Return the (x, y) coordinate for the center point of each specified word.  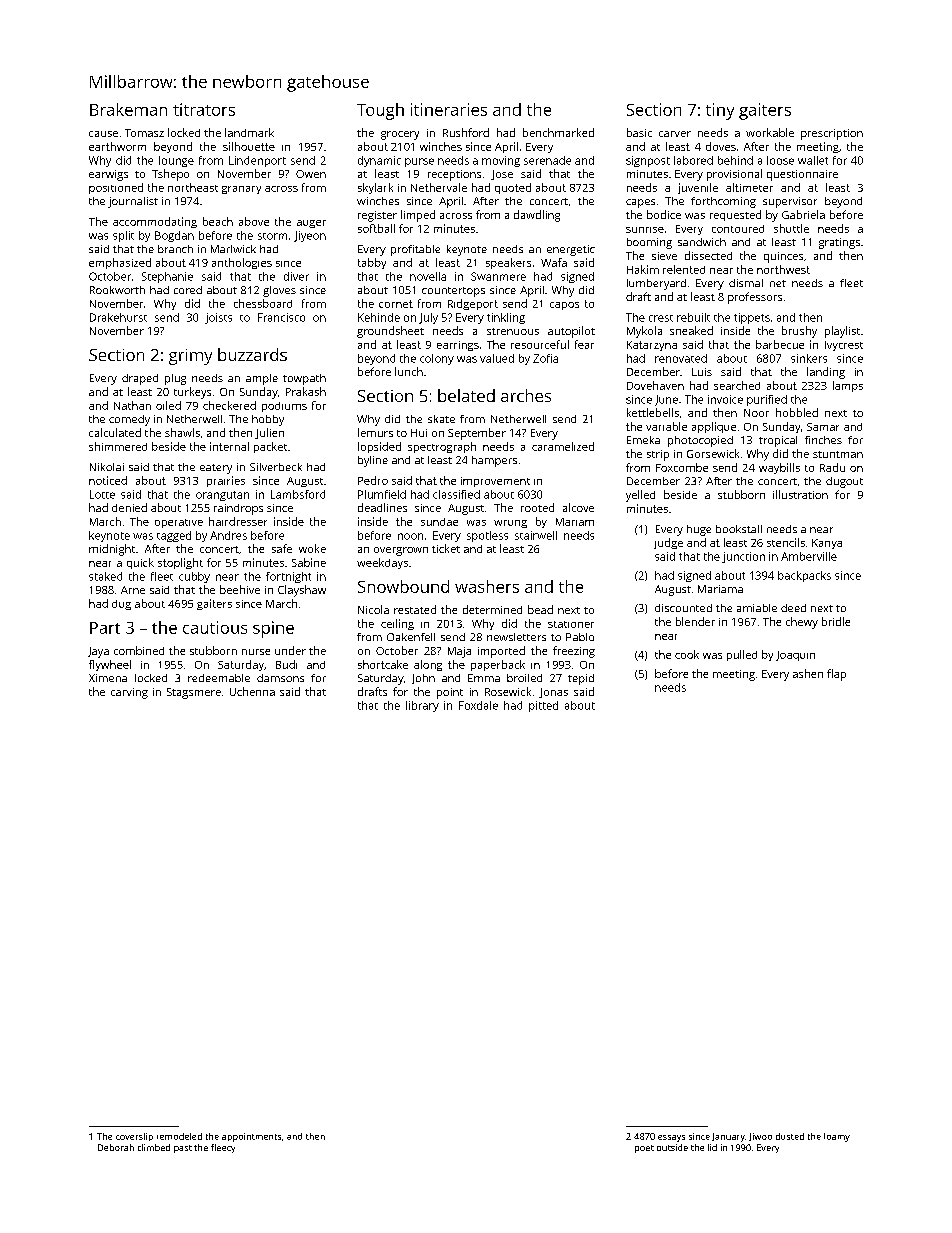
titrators (204, 109)
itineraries (449, 109)
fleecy (223, 1148)
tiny (720, 111)
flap (836, 675)
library (422, 706)
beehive (240, 589)
